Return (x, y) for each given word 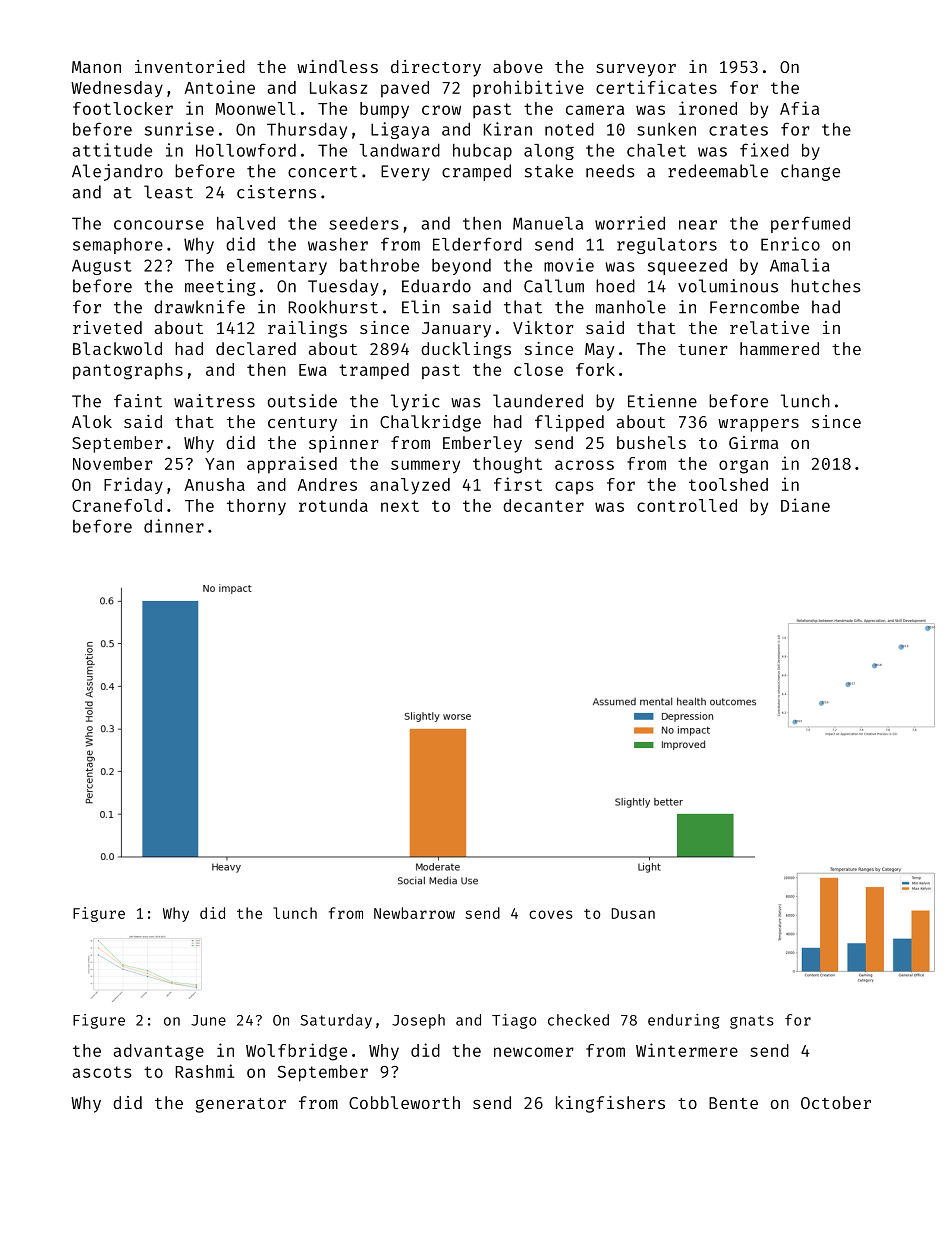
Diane (805, 505)
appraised (292, 465)
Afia (799, 108)
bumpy (384, 110)
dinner (174, 526)
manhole (631, 307)
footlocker (123, 108)
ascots (102, 1072)
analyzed (410, 486)
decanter (543, 505)
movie (569, 265)
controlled (687, 505)
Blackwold (117, 348)
